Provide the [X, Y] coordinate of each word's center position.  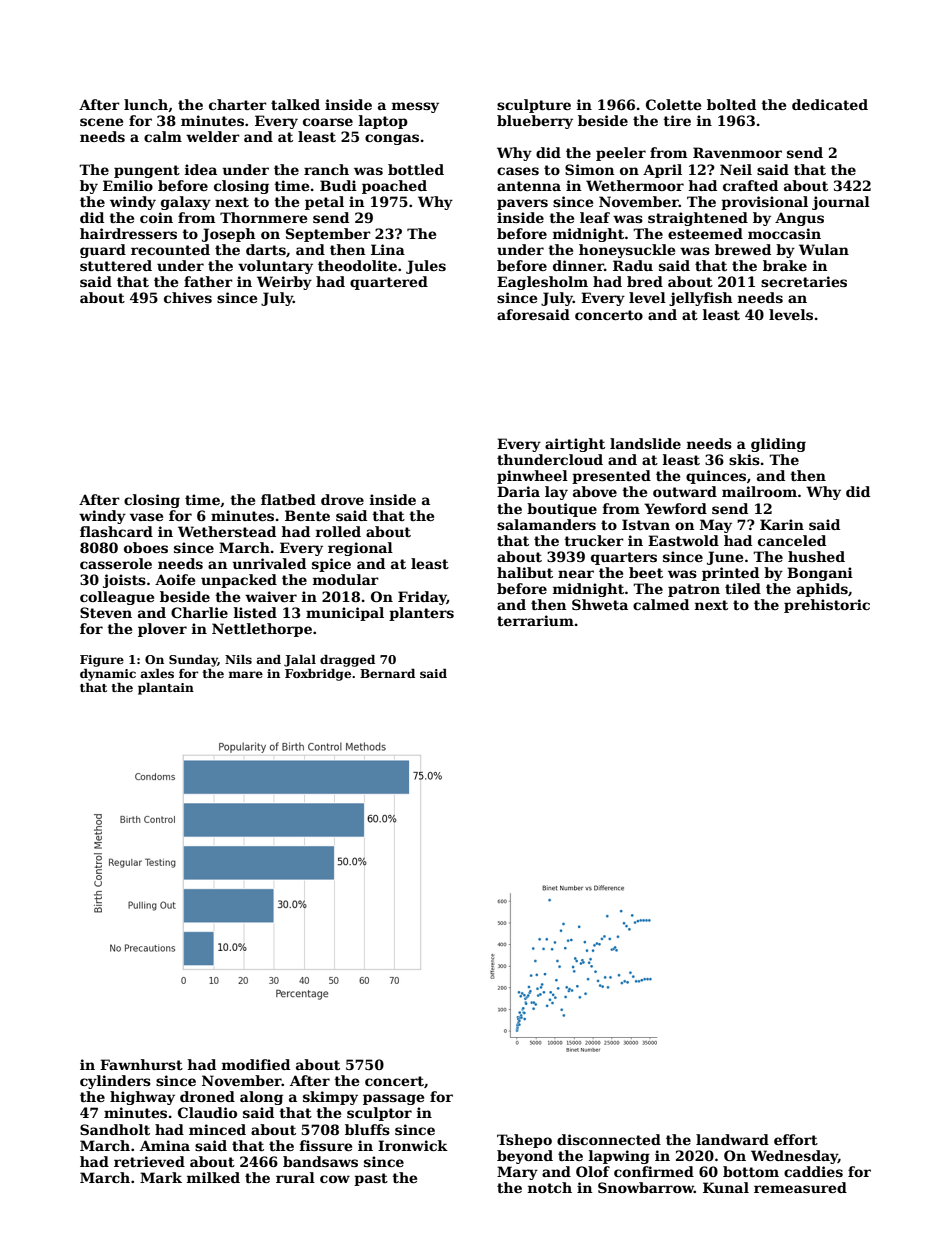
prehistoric [827, 606]
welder [213, 136]
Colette [673, 104]
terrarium [535, 620]
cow [335, 1179]
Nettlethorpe [262, 630]
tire [677, 120]
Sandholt [115, 1129]
